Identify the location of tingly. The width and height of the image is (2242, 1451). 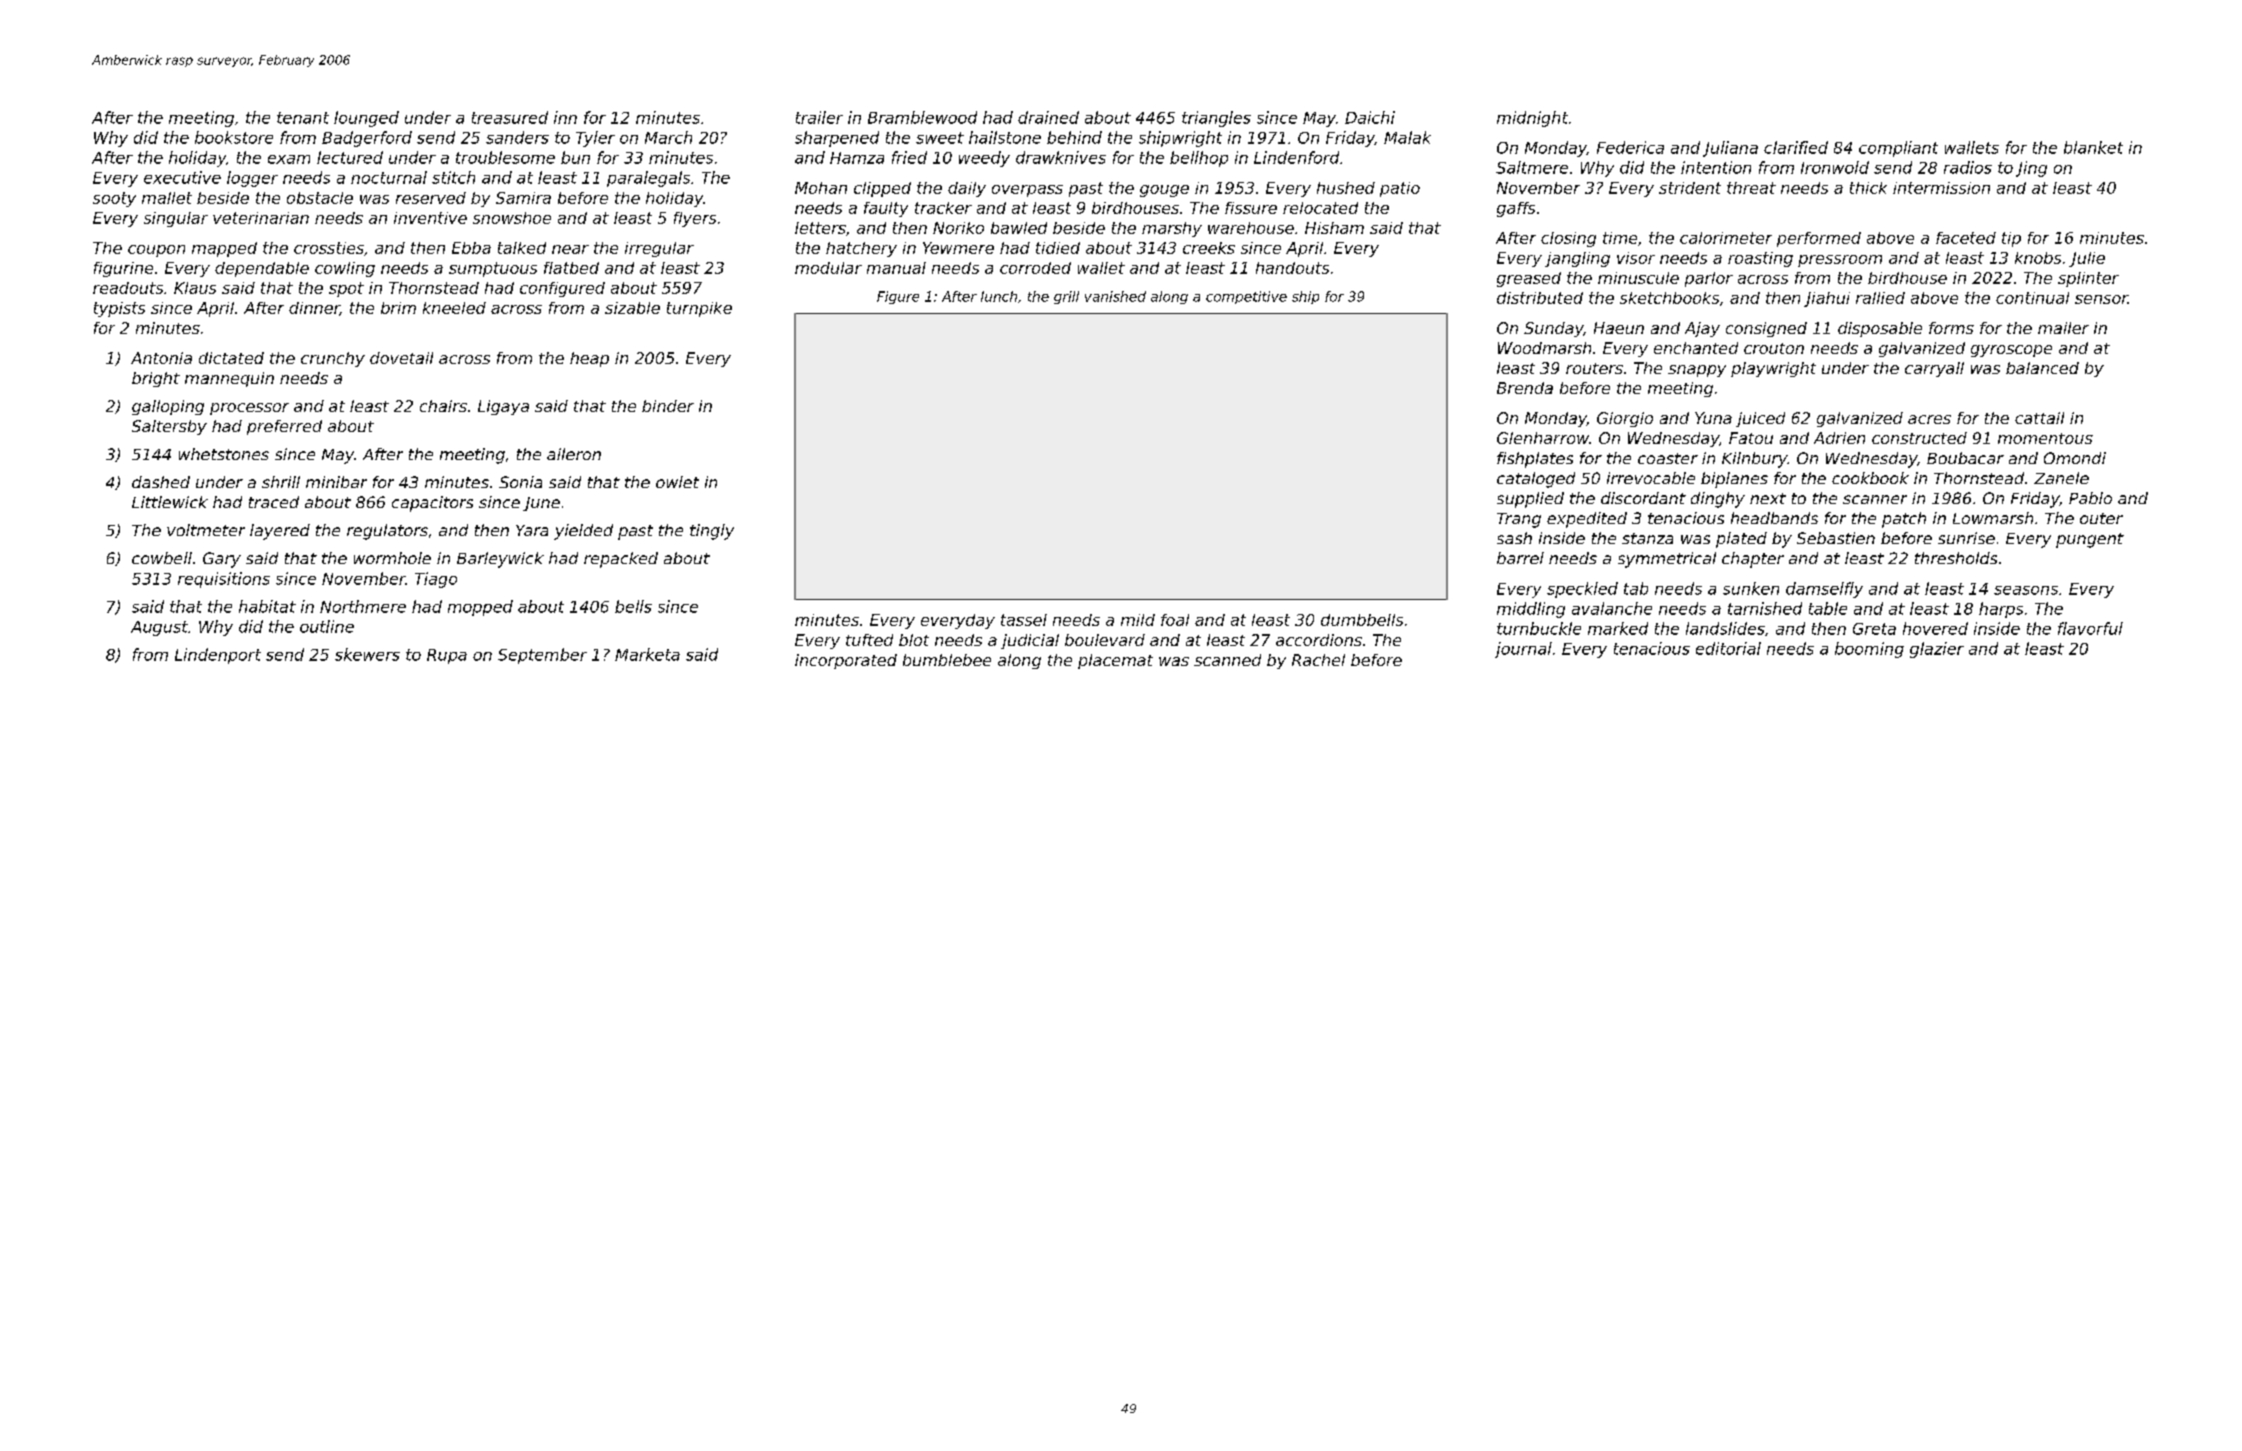
(712, 532).
